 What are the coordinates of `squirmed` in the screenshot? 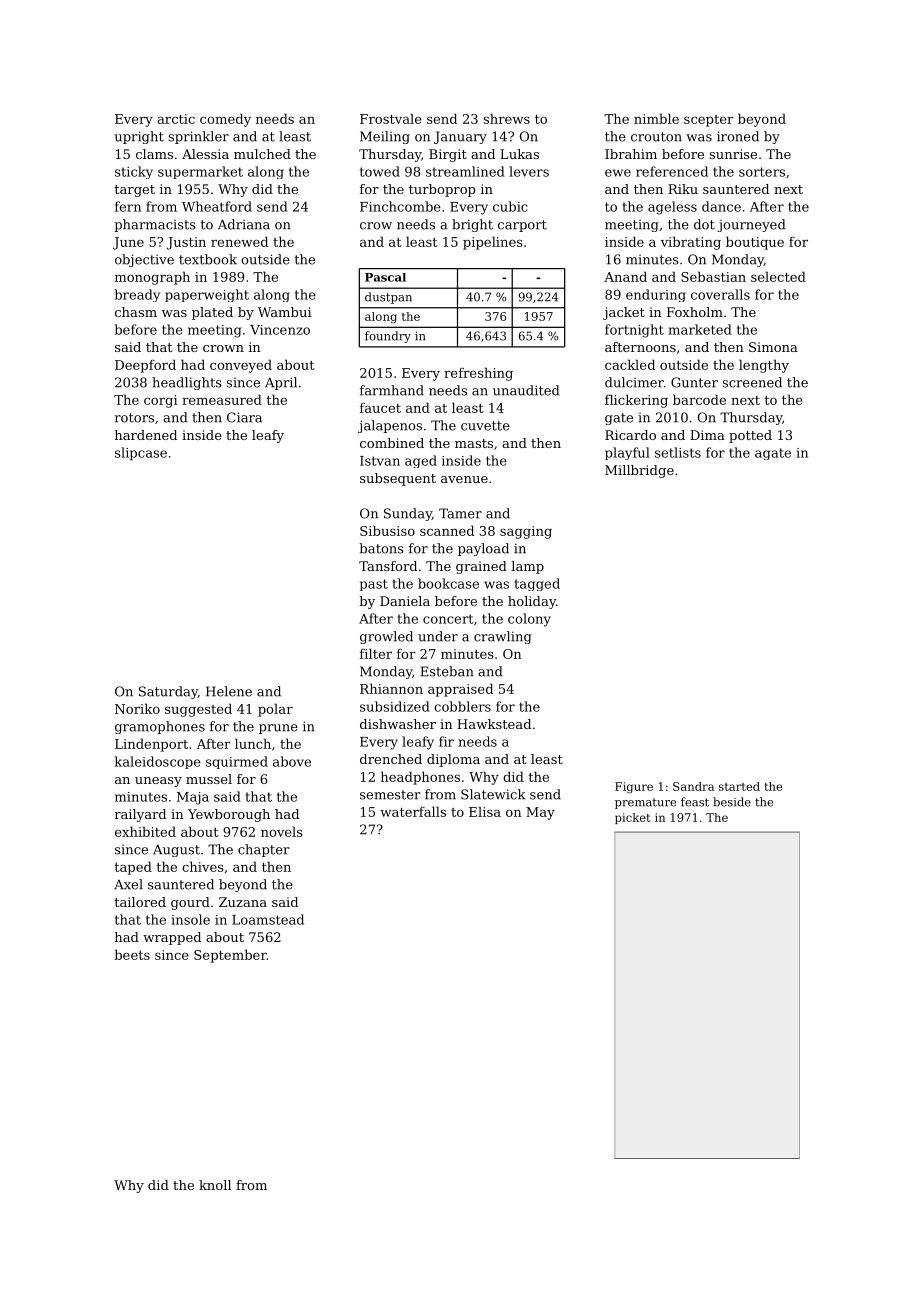 It's located at (237, 762).
